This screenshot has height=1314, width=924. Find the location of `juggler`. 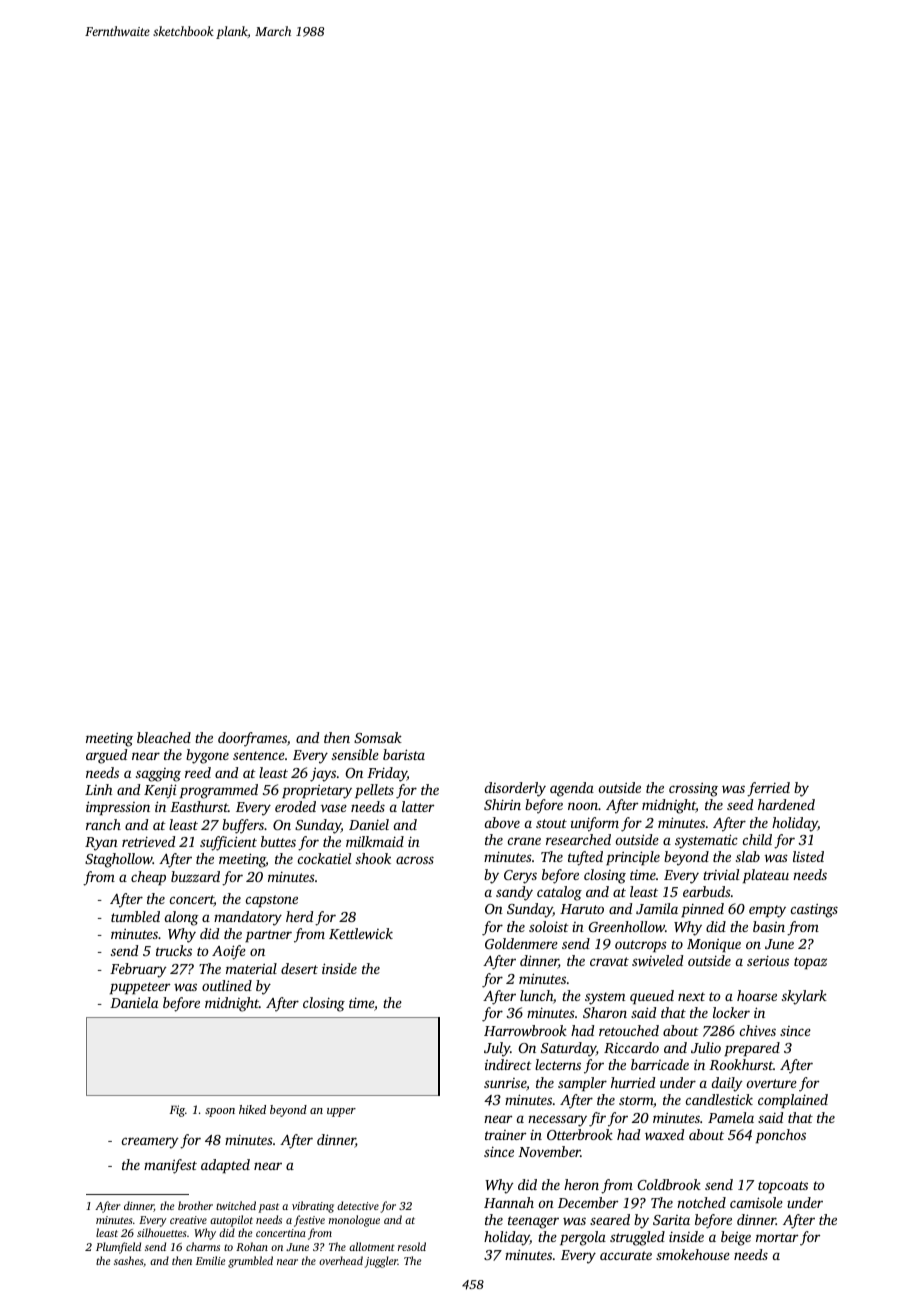

juggler is located at coordinates (381, 1262).
